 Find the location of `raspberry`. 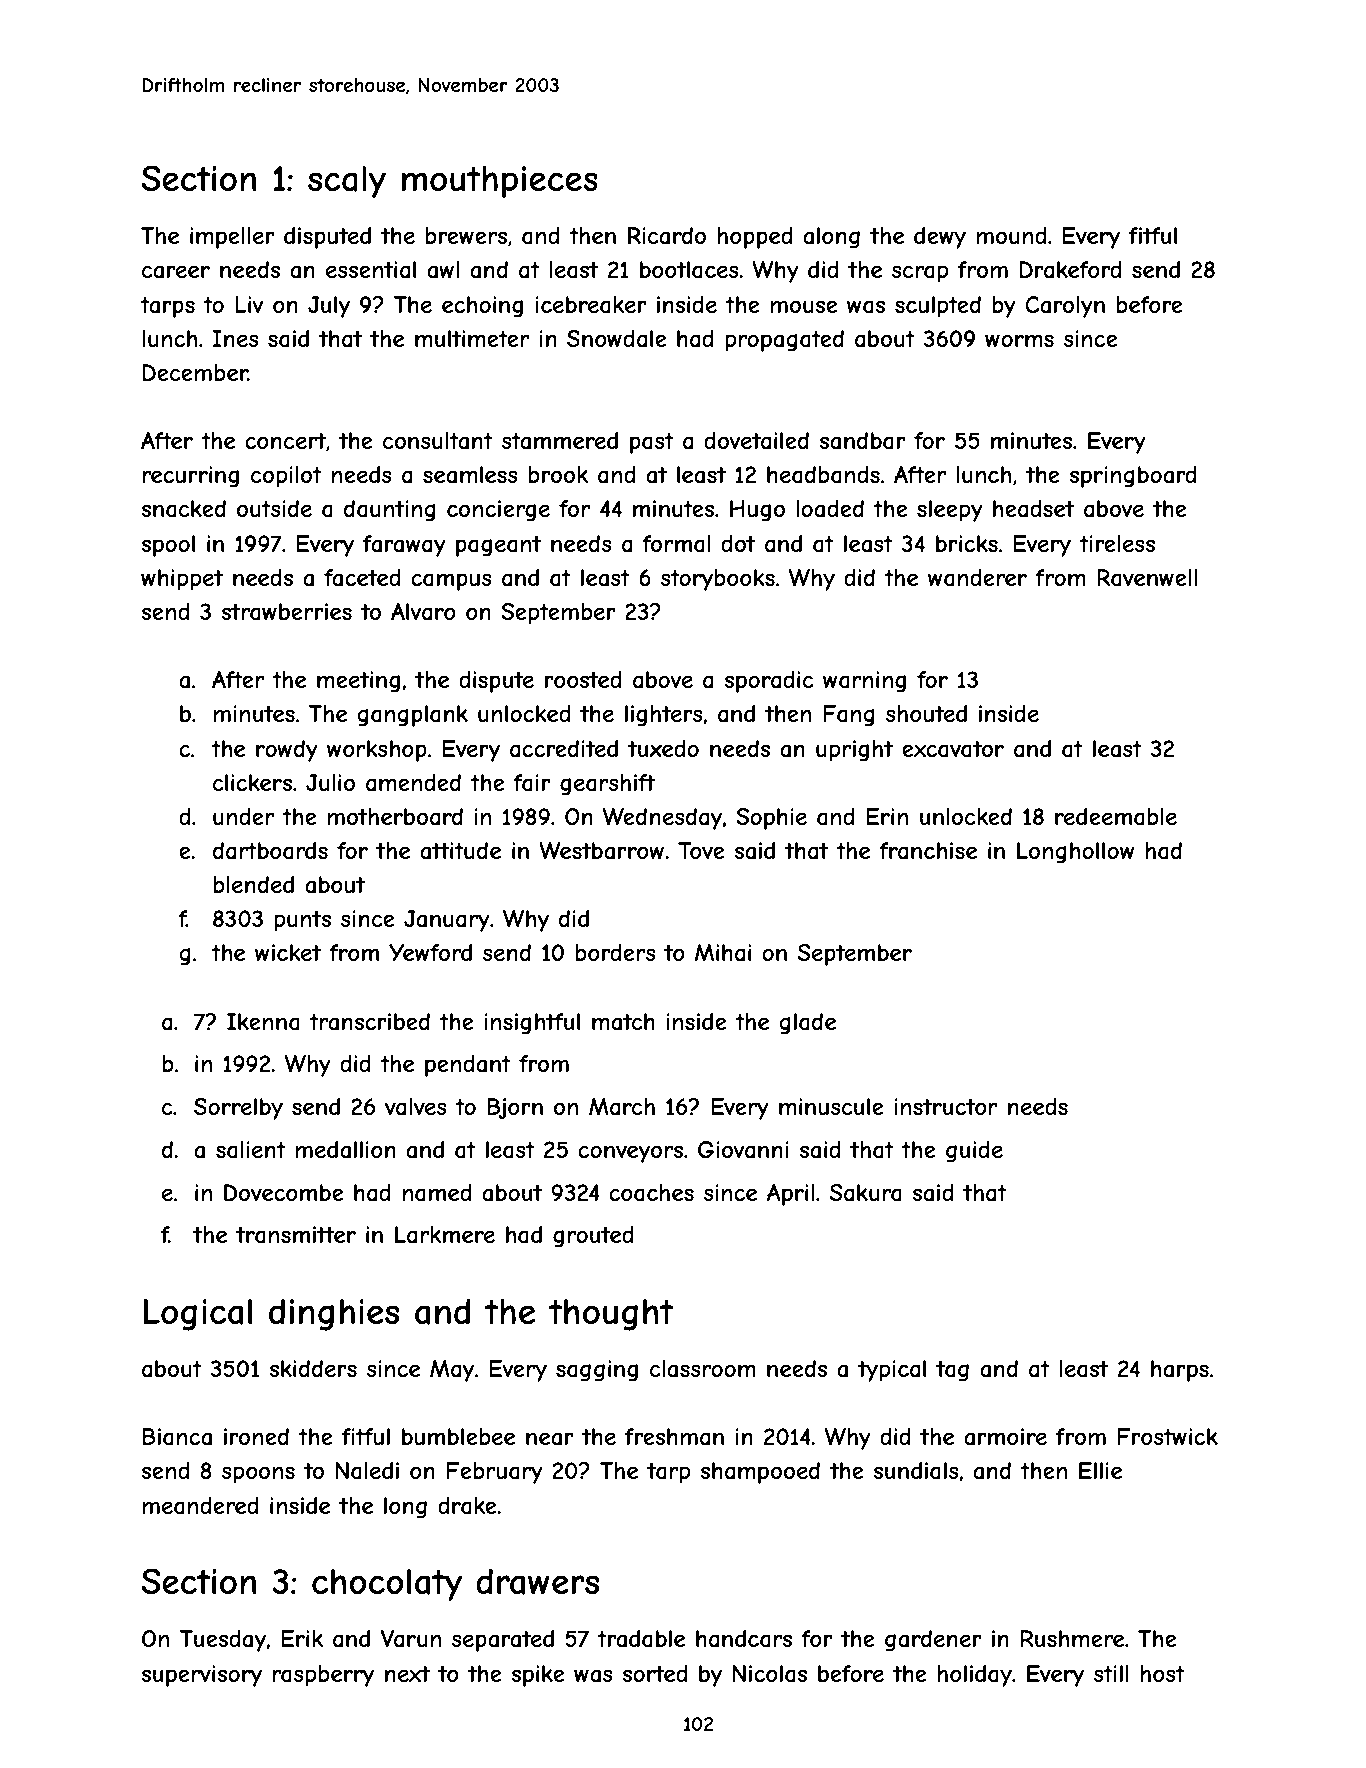

raspberry is located at coordinates (323, 1676).
